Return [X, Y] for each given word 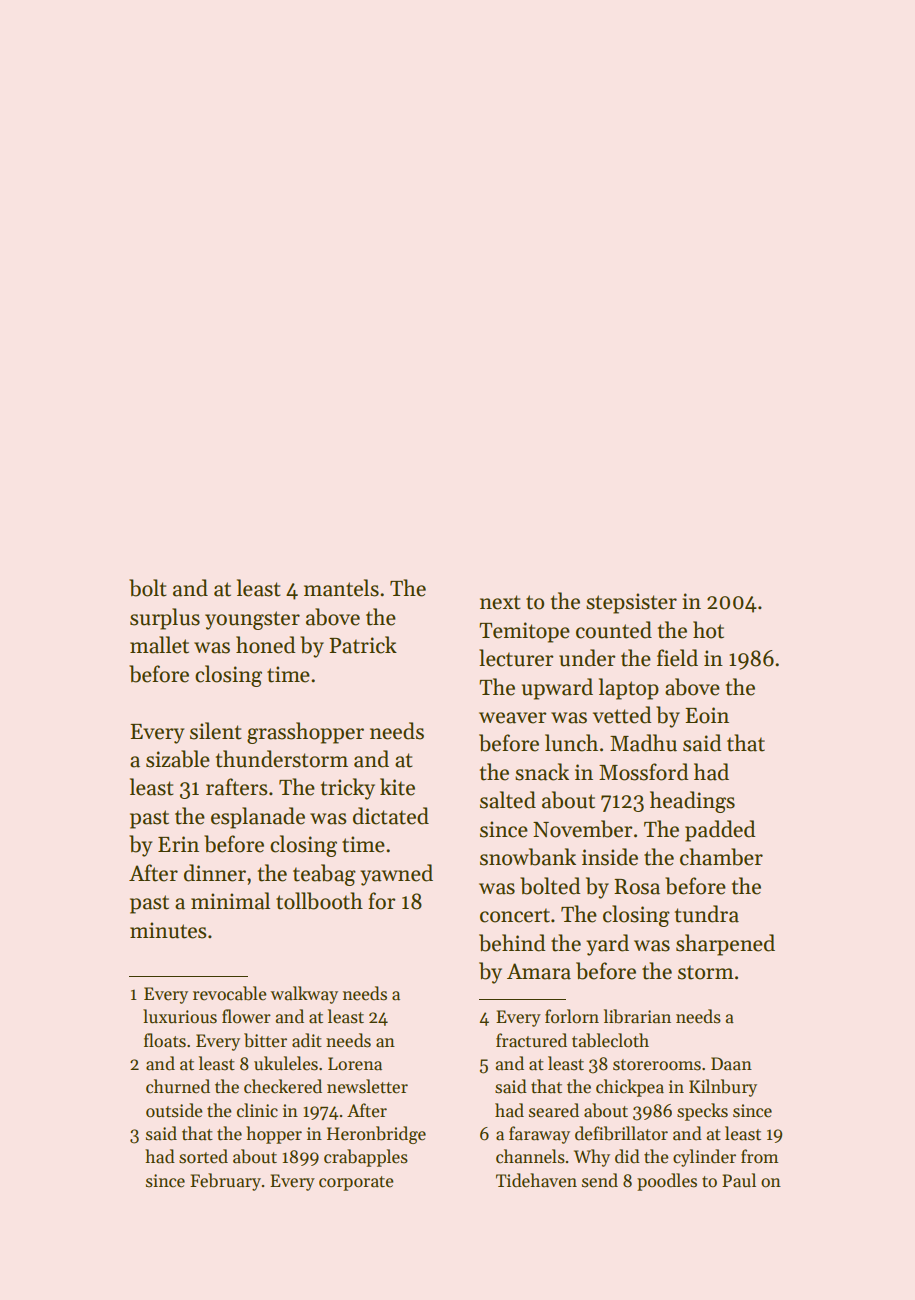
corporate [356, 1183]
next [500, 602]
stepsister [631, 603]
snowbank [528, 857]
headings [692, 802]
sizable [178, 759]
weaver [513, 718]
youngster [252, 620]
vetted [622, 715]
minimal [230, 901]
